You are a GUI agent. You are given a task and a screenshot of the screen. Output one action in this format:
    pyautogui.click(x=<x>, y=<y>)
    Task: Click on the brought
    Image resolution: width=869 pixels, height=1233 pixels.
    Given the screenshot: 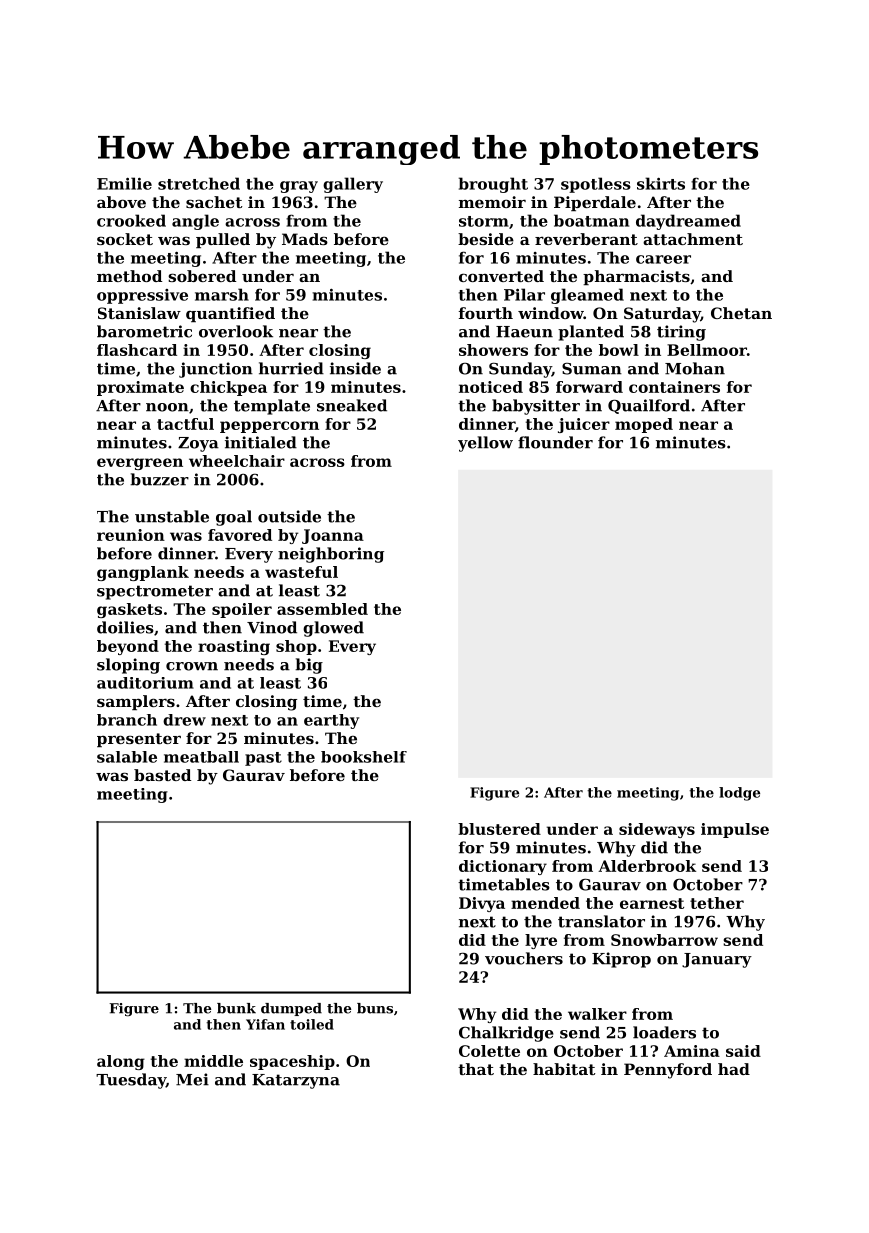 What is the action you would take?
    pyautogui.click(x=493, y=185)
